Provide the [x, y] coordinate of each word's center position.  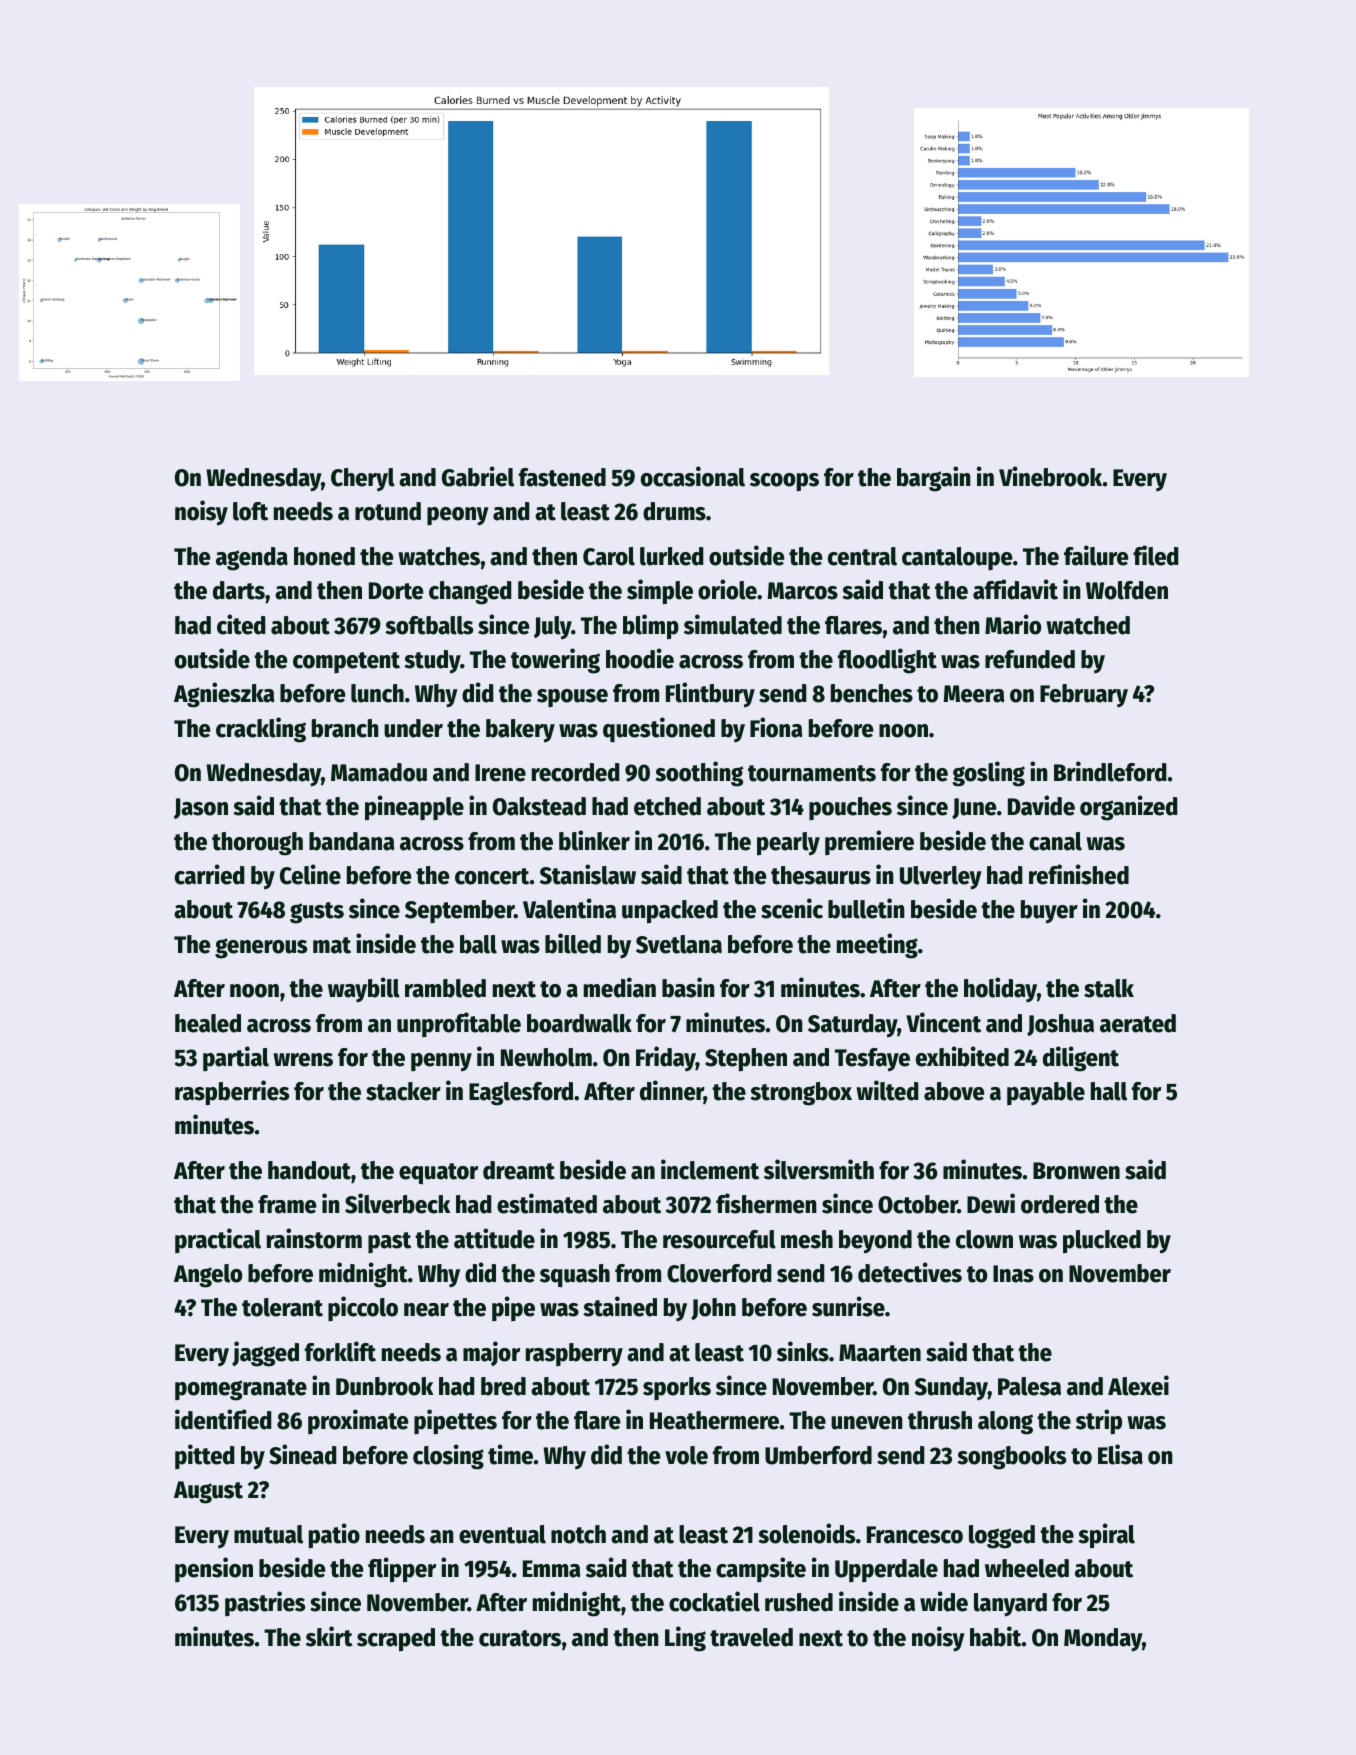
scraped [396, 1640]
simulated [733, 624]
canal [1055, 841]
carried [210, 874]
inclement [710, 1169]
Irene [500, 773]
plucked [1102, 1242]
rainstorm [314, 1238]
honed [324, 556]
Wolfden [1127, 590]
